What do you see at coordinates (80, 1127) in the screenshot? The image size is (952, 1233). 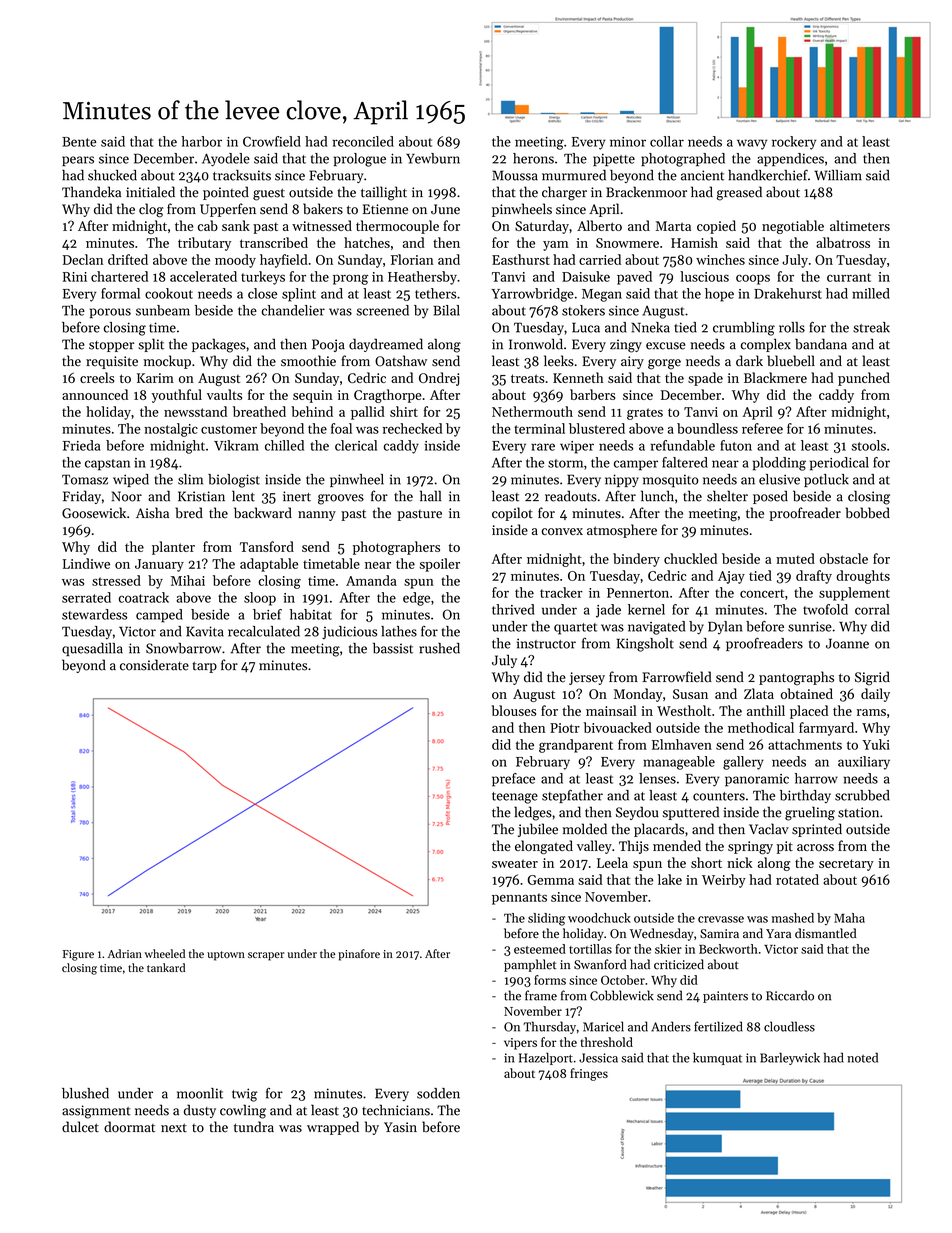 I see `dulcet` at bounding box center [80, 1127].
